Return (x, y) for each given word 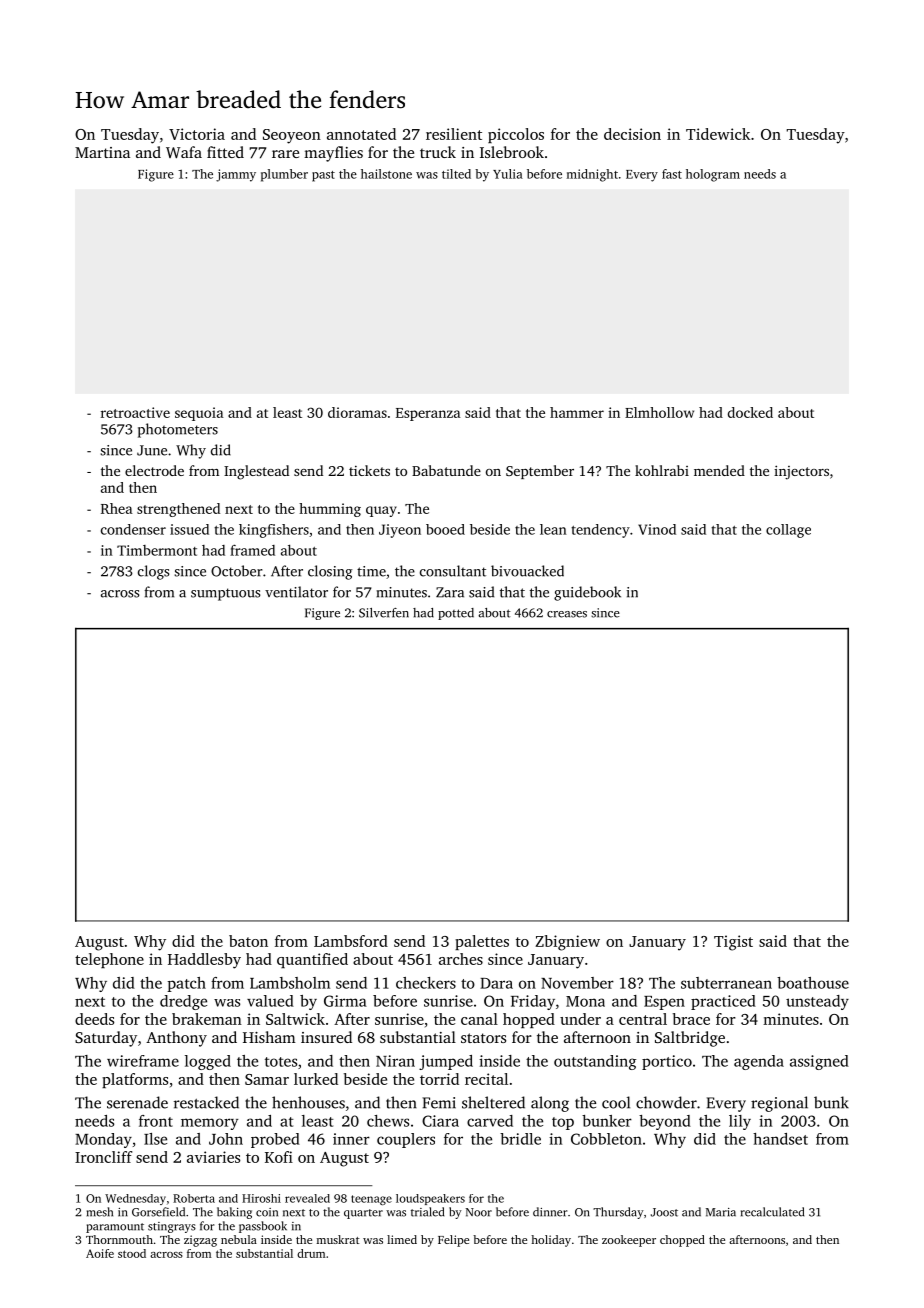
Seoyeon (292, 136)
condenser (133, 529)
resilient (454, 134)
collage (788, 531)
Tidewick (718, 134)
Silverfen (384, 613)
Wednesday (135, 1199)
